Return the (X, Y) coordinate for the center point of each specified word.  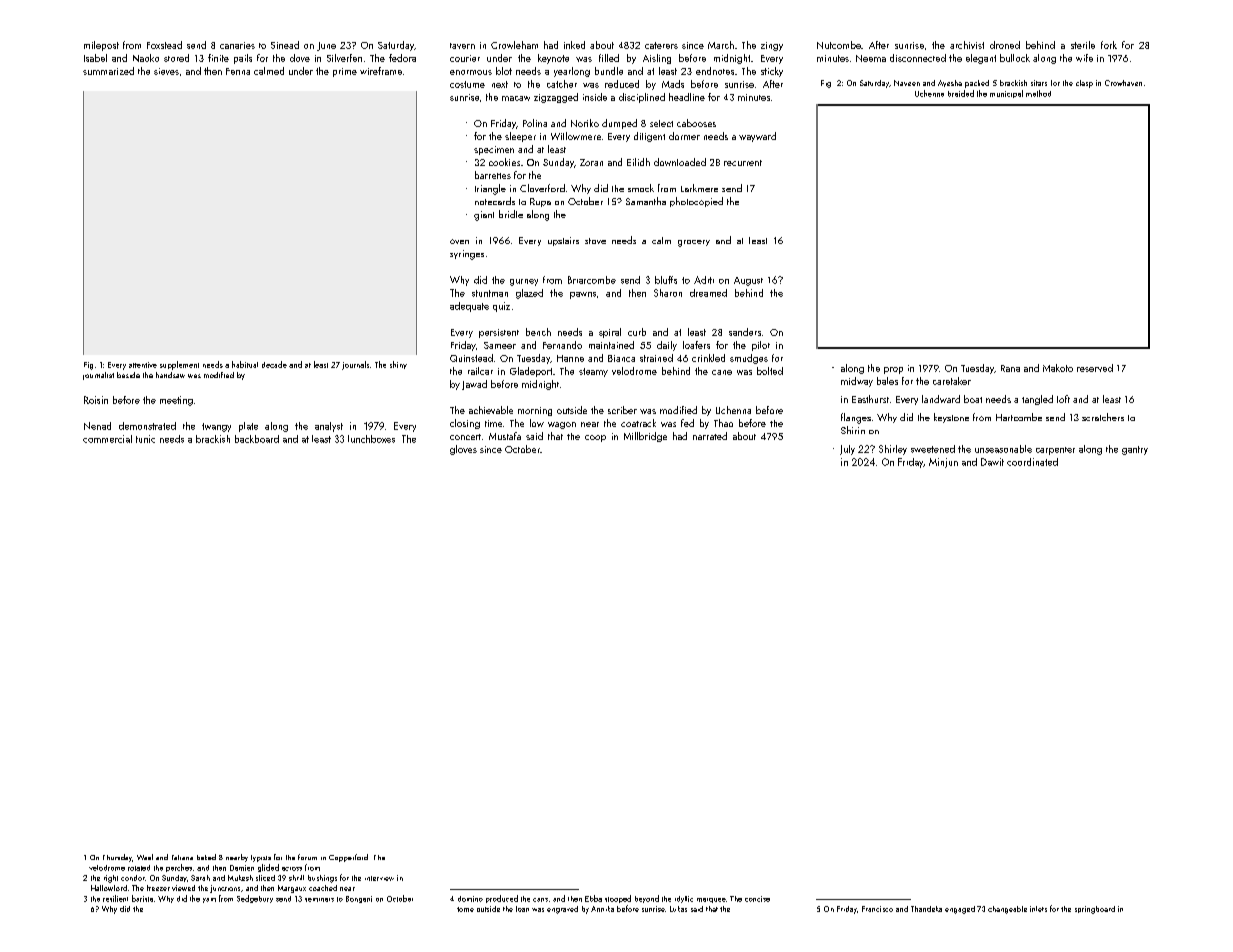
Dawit (992, 462)
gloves (463, 450)
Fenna (238, 71)
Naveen (907, 83)
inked (574, 45)
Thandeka (926, 909)
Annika (602, 909)
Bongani (359, 899)
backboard (257, 439)
